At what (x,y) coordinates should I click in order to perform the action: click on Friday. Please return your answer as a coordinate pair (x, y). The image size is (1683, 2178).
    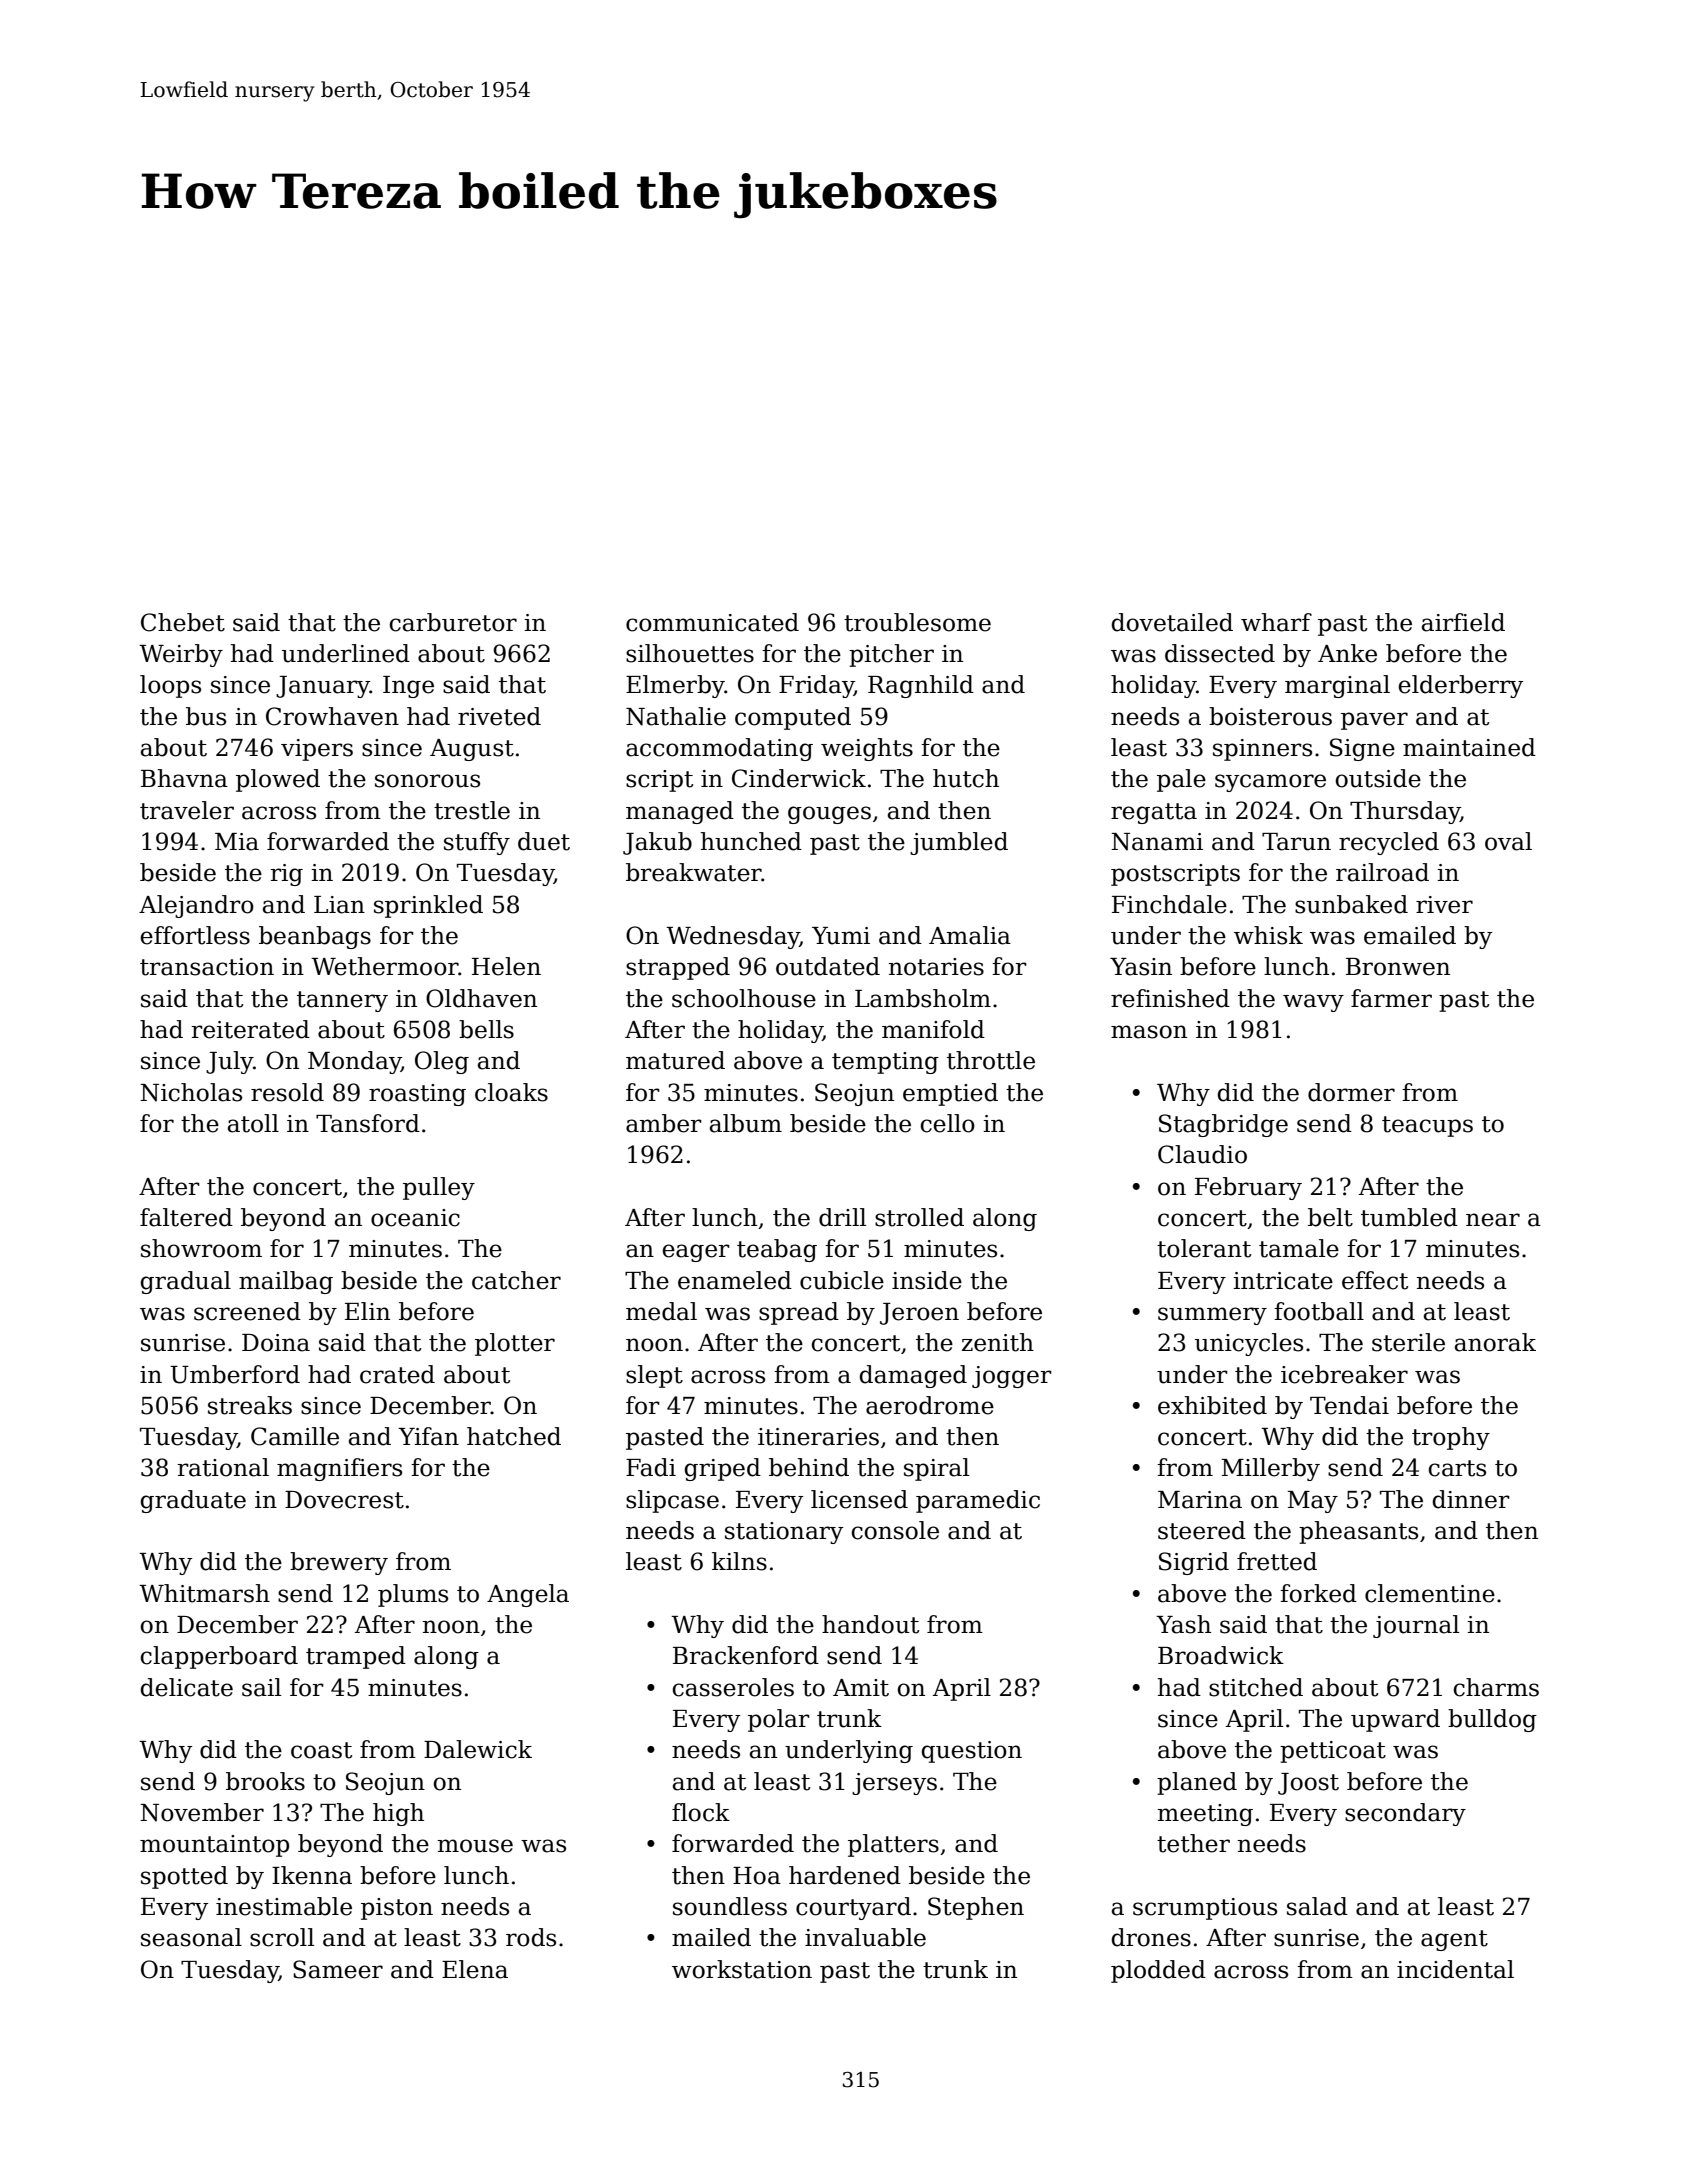
    Looking at the image, I should click on (816, 686).
